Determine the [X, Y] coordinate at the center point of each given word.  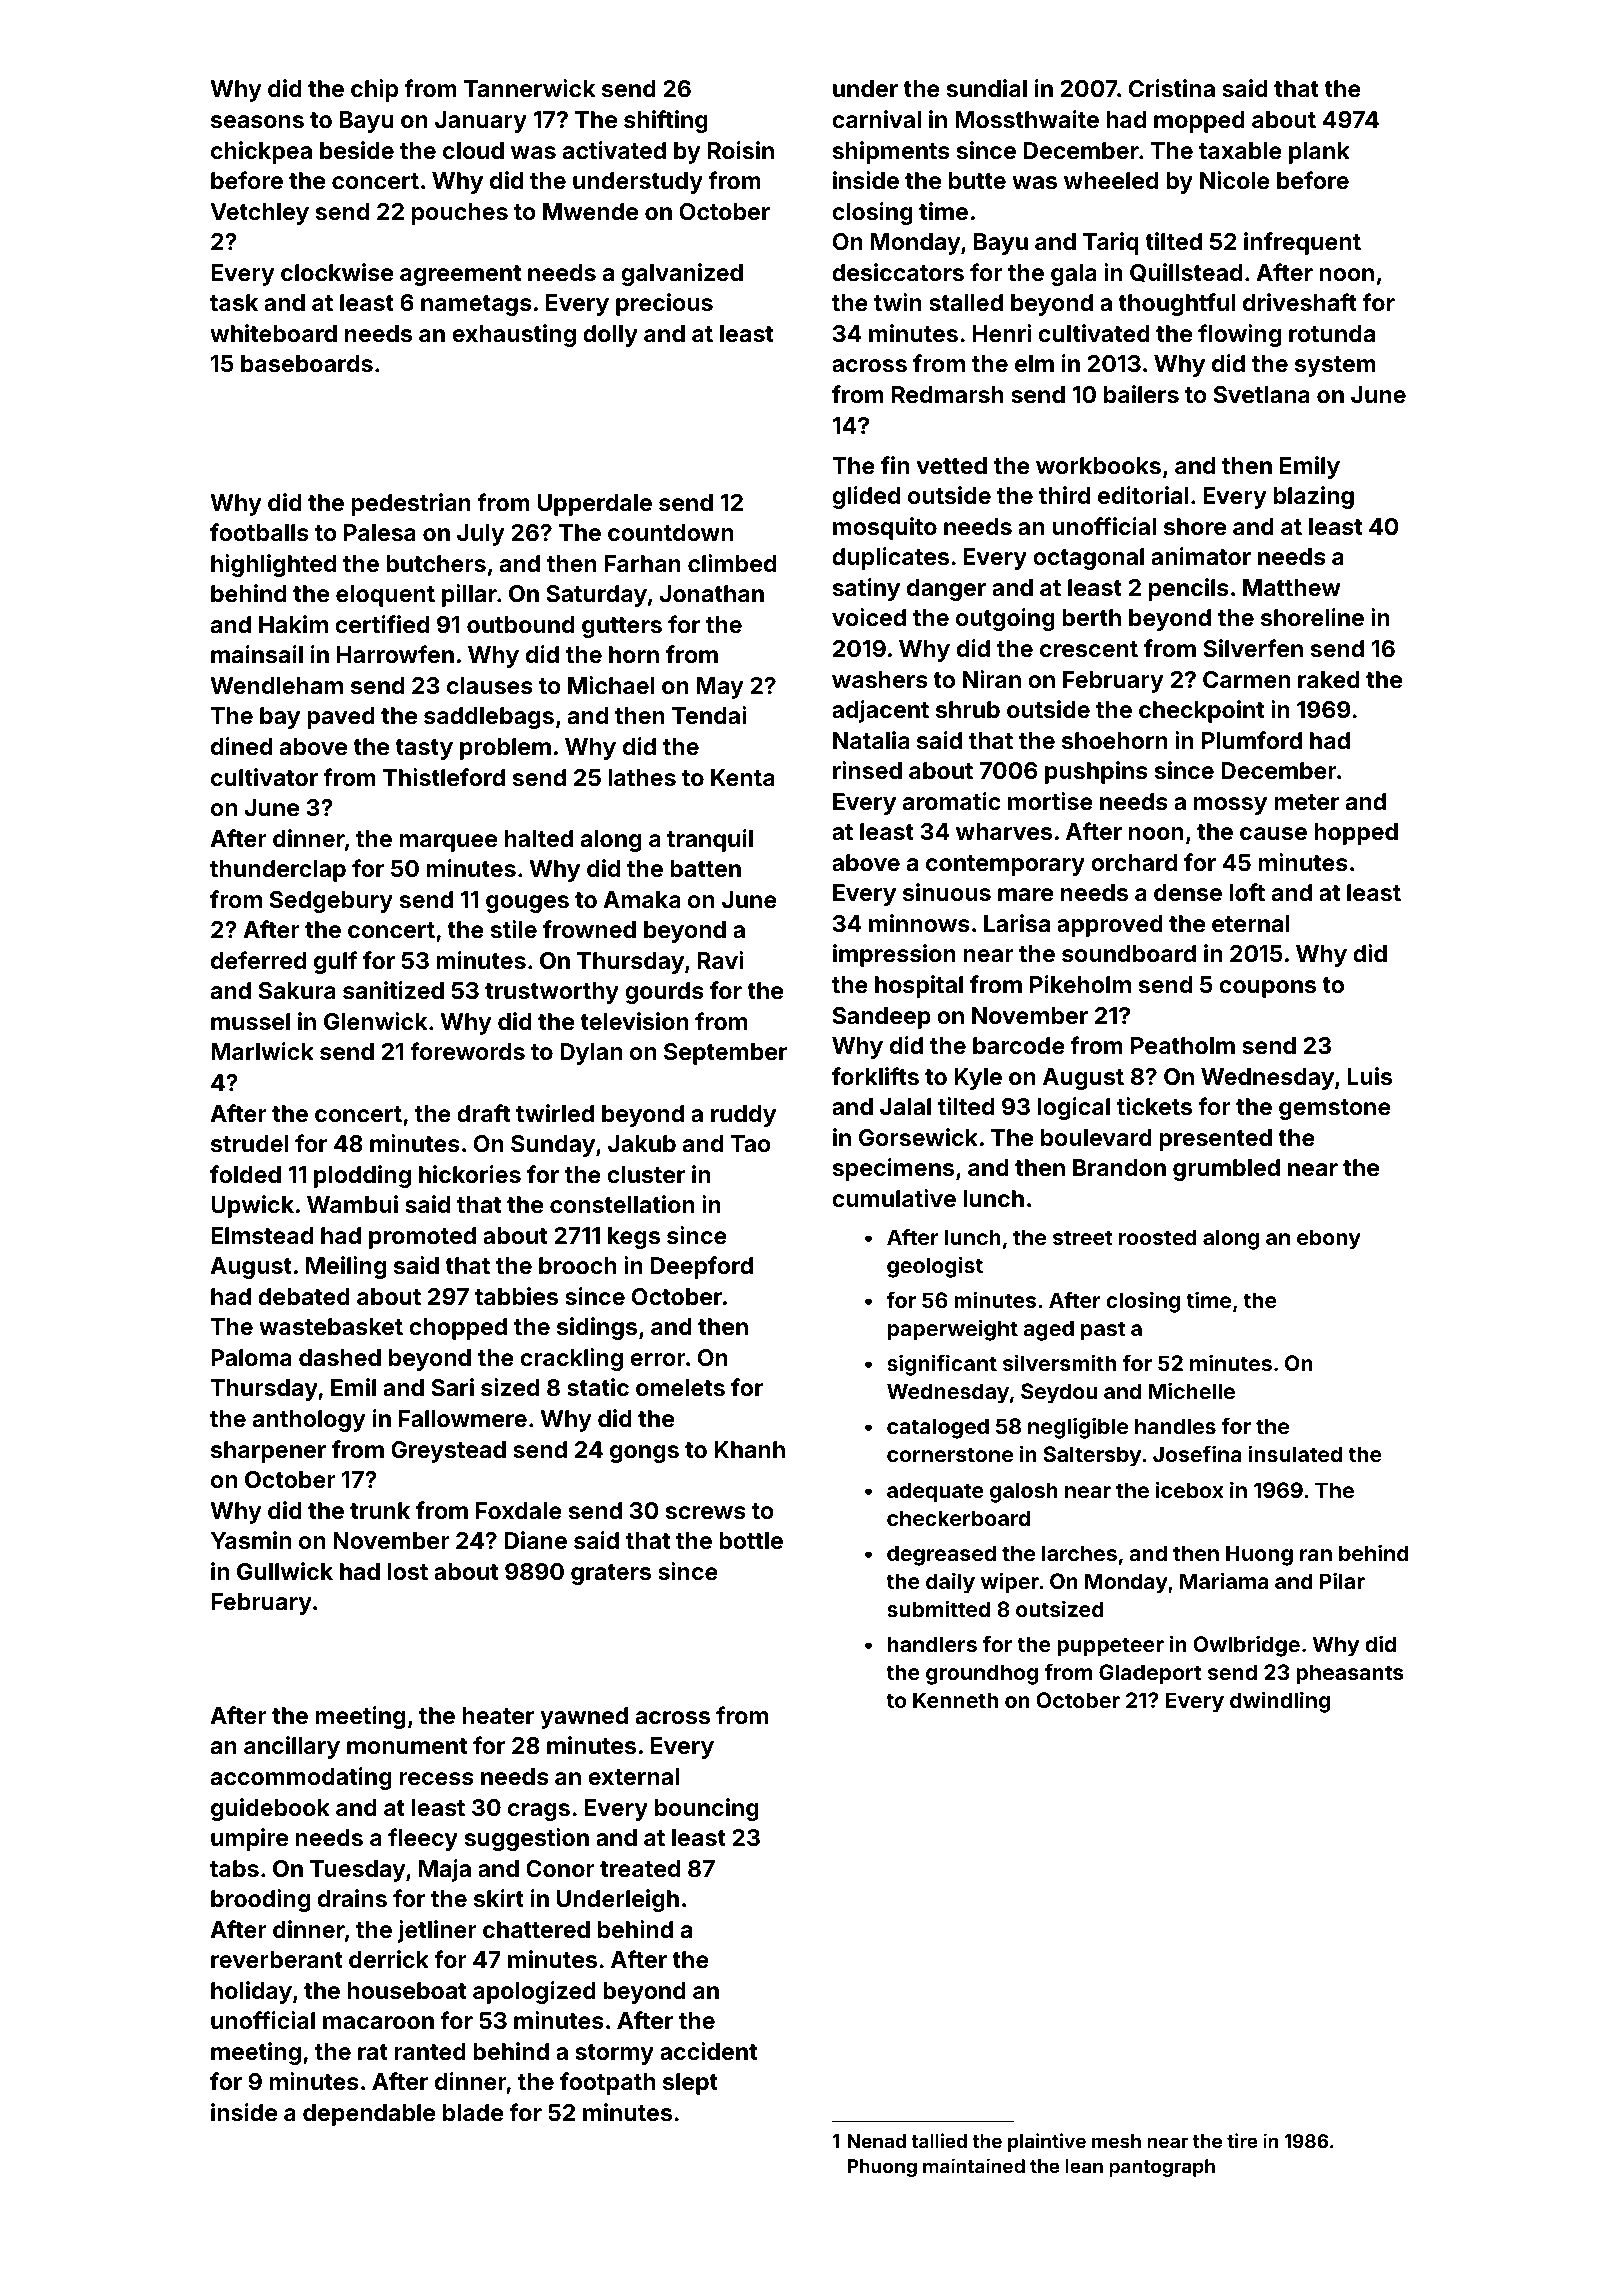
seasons [257, 121]
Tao [751, 1143]
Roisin [741, 150]
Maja [445, 1870]
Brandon [1119, 1167]
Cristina [1172, 88]
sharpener [268, 1452]
